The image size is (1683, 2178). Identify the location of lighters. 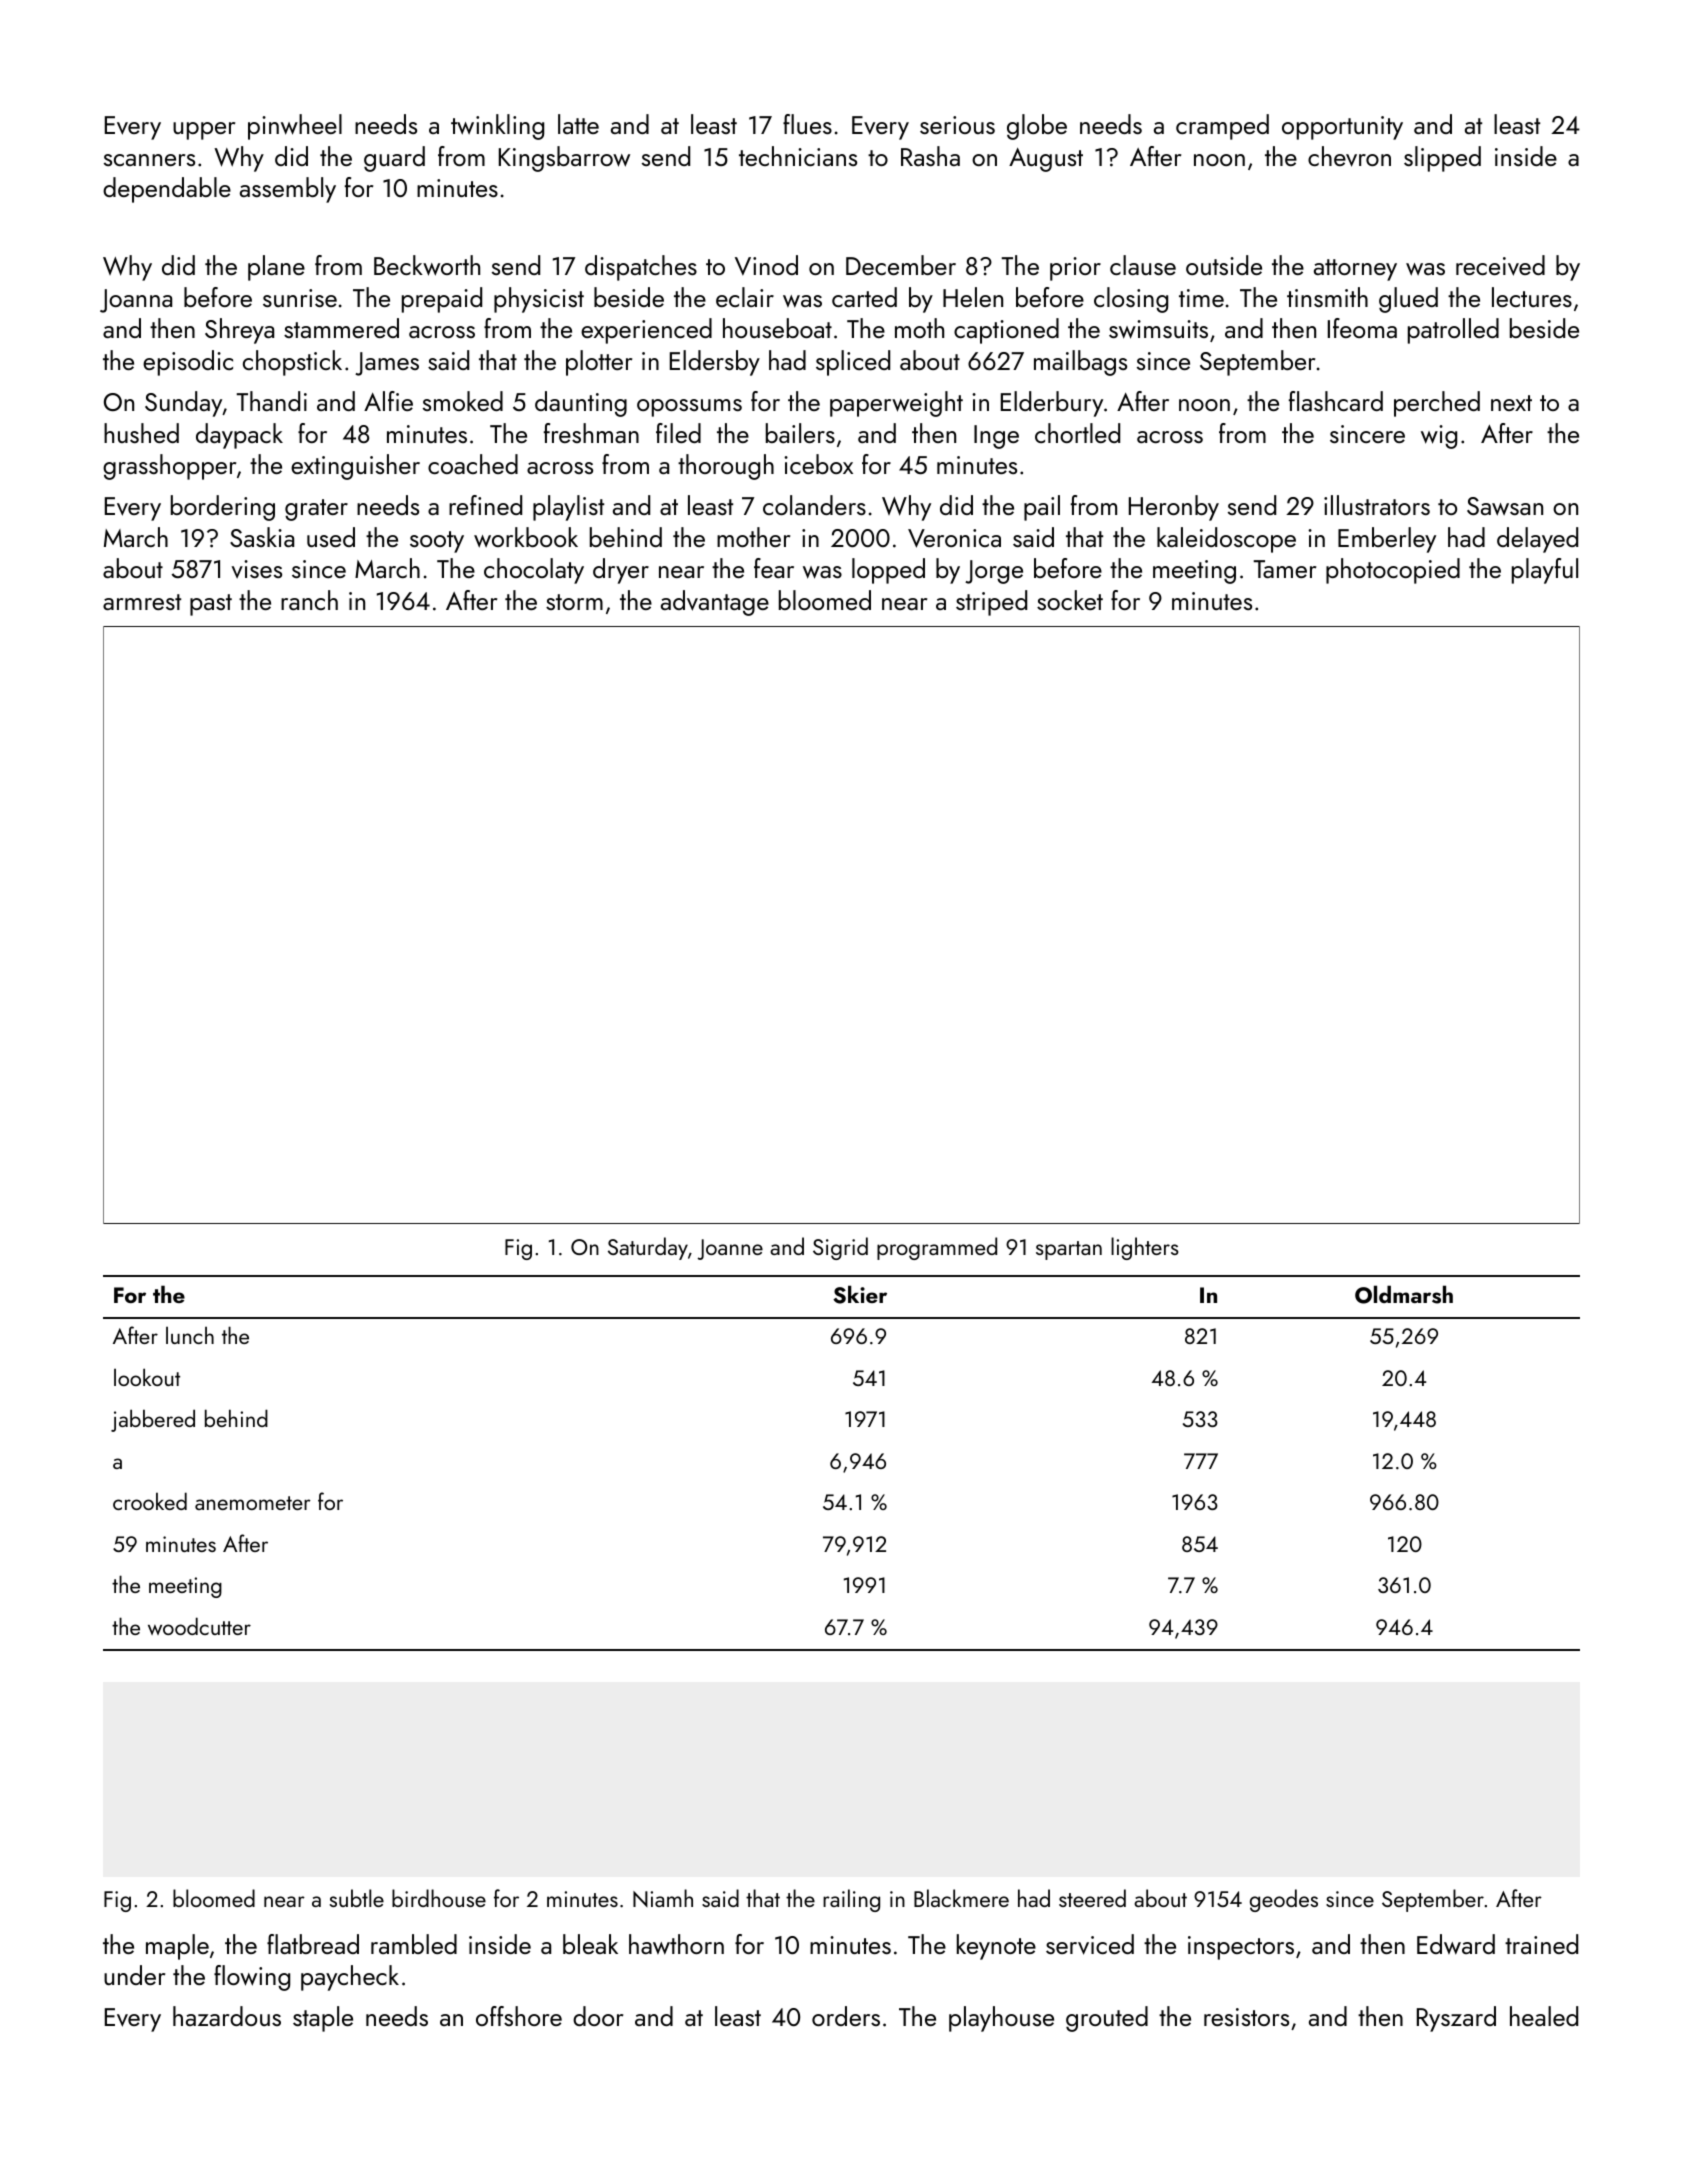
(1145, 1248).
